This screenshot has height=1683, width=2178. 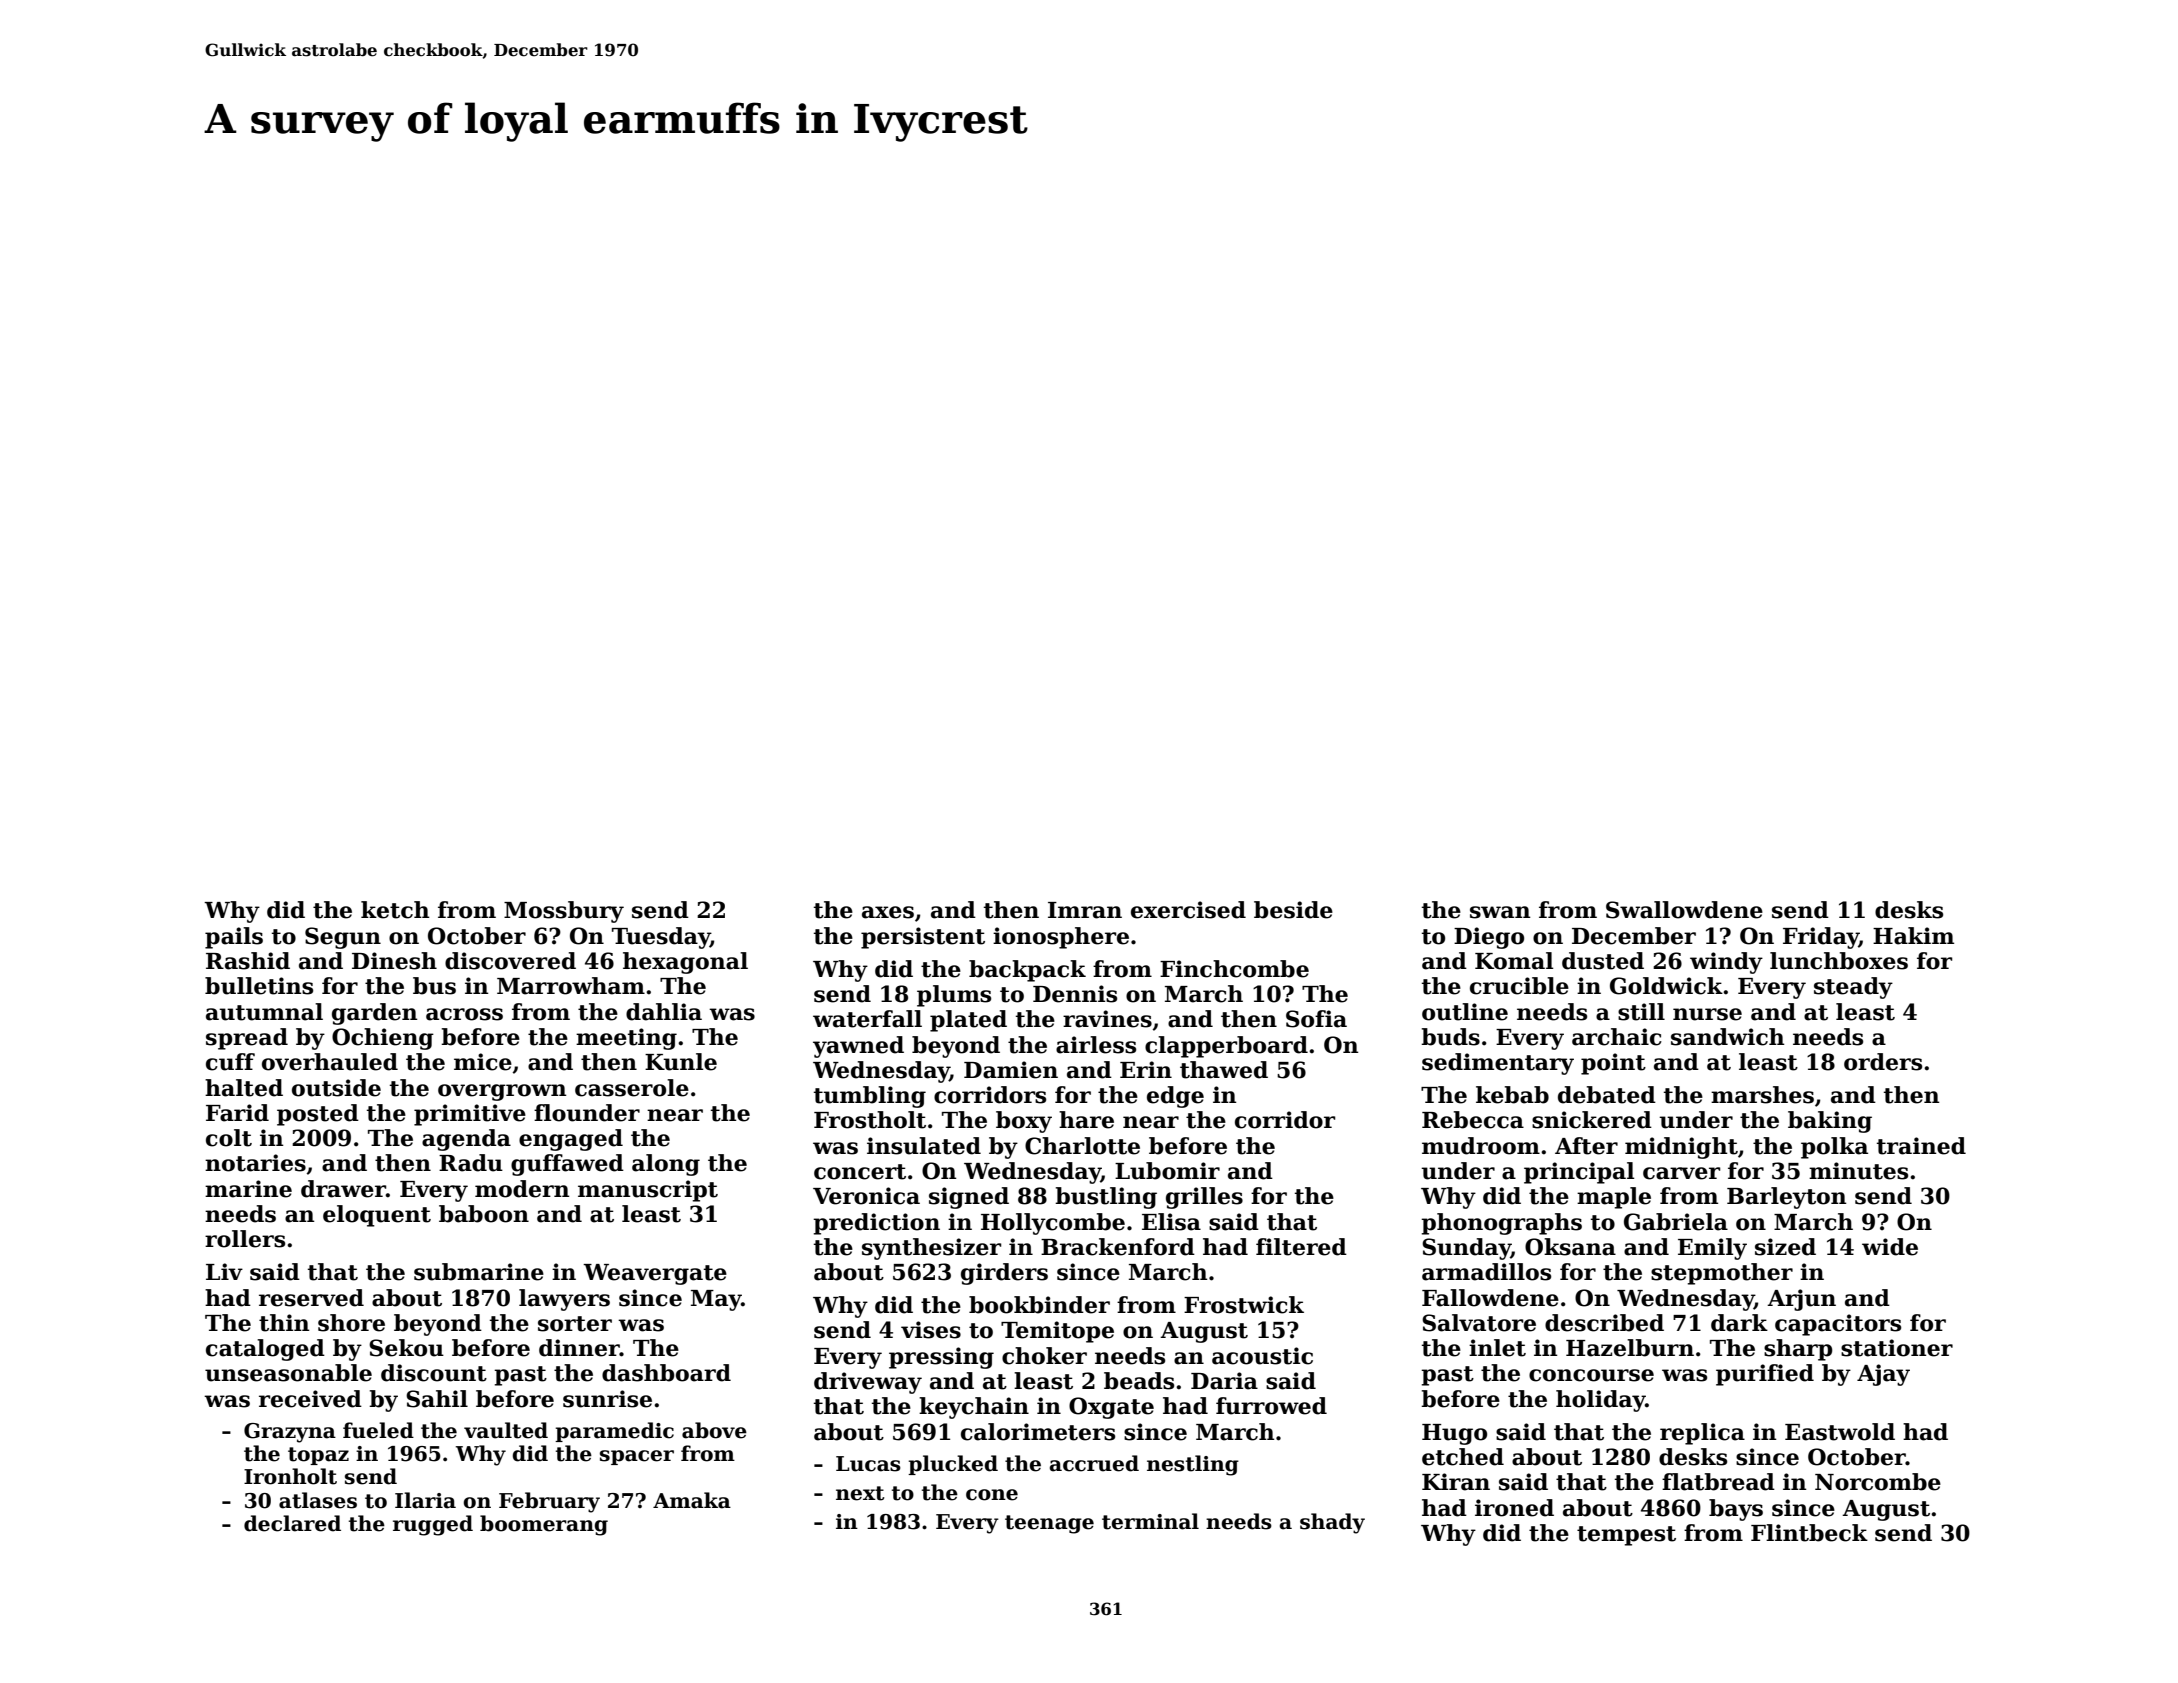 I want to click on Gabriela, so click(x=1676, y=1222).
